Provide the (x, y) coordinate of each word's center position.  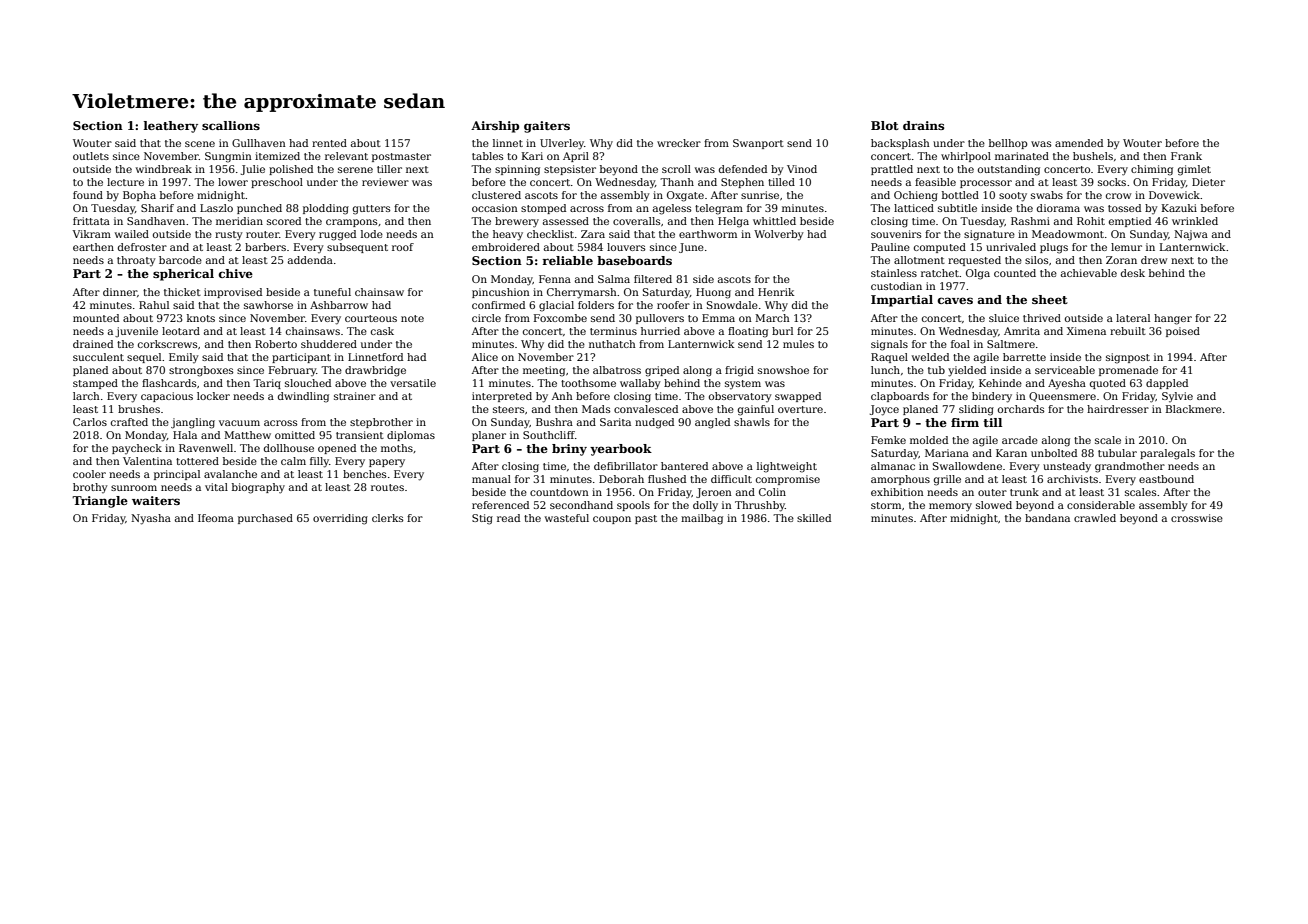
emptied (1130, 222)
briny (569, 450)
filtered (653, 279)
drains (923, 125)
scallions (231, 125)
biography (258, 488)
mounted (96, 318)
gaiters (547, 127)
